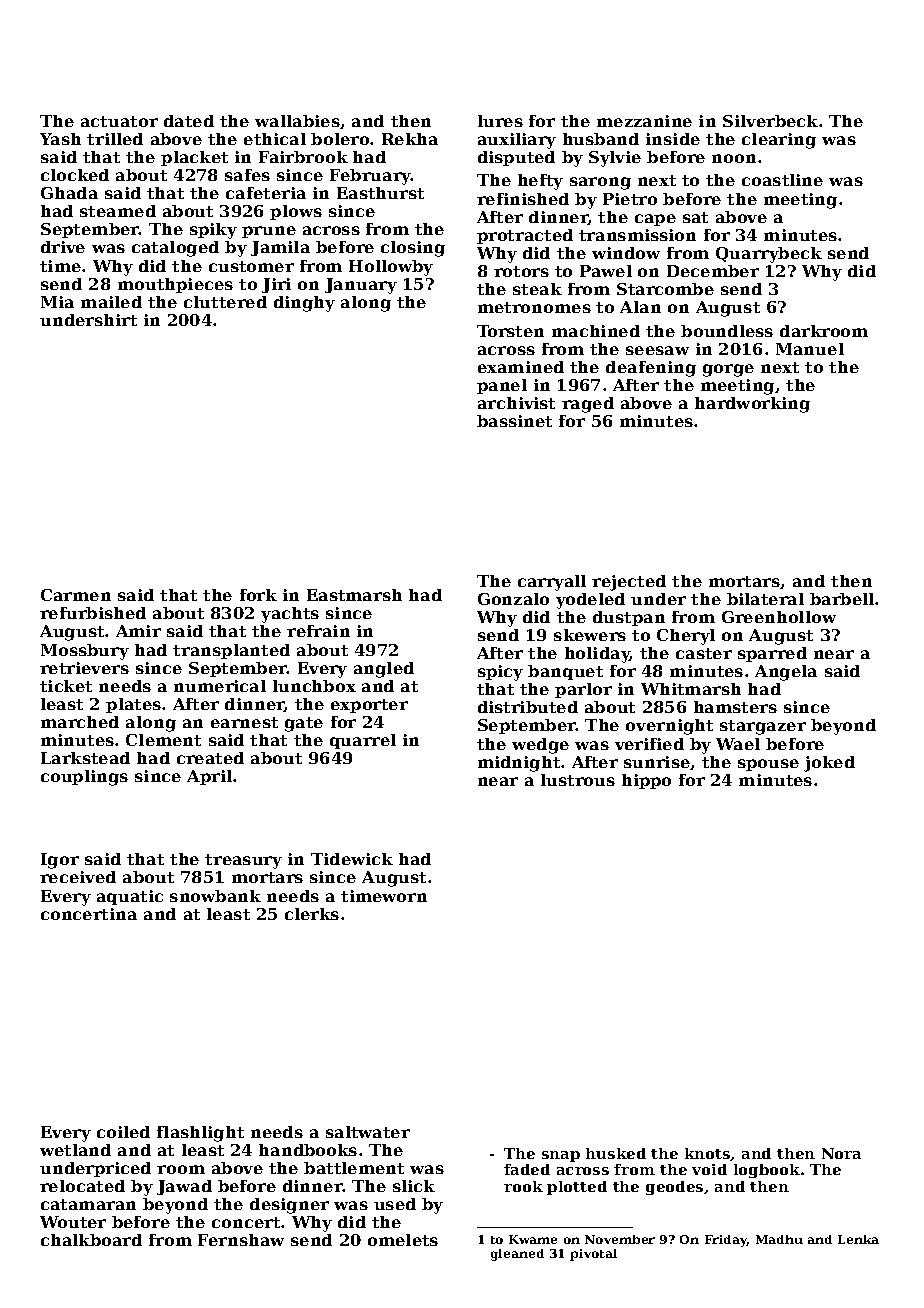 Image resolution: width=924 pixels, height=1308 pixels. Describe the element at coordinates (601, 139) in the screenshot. I see `husband` at that location.
